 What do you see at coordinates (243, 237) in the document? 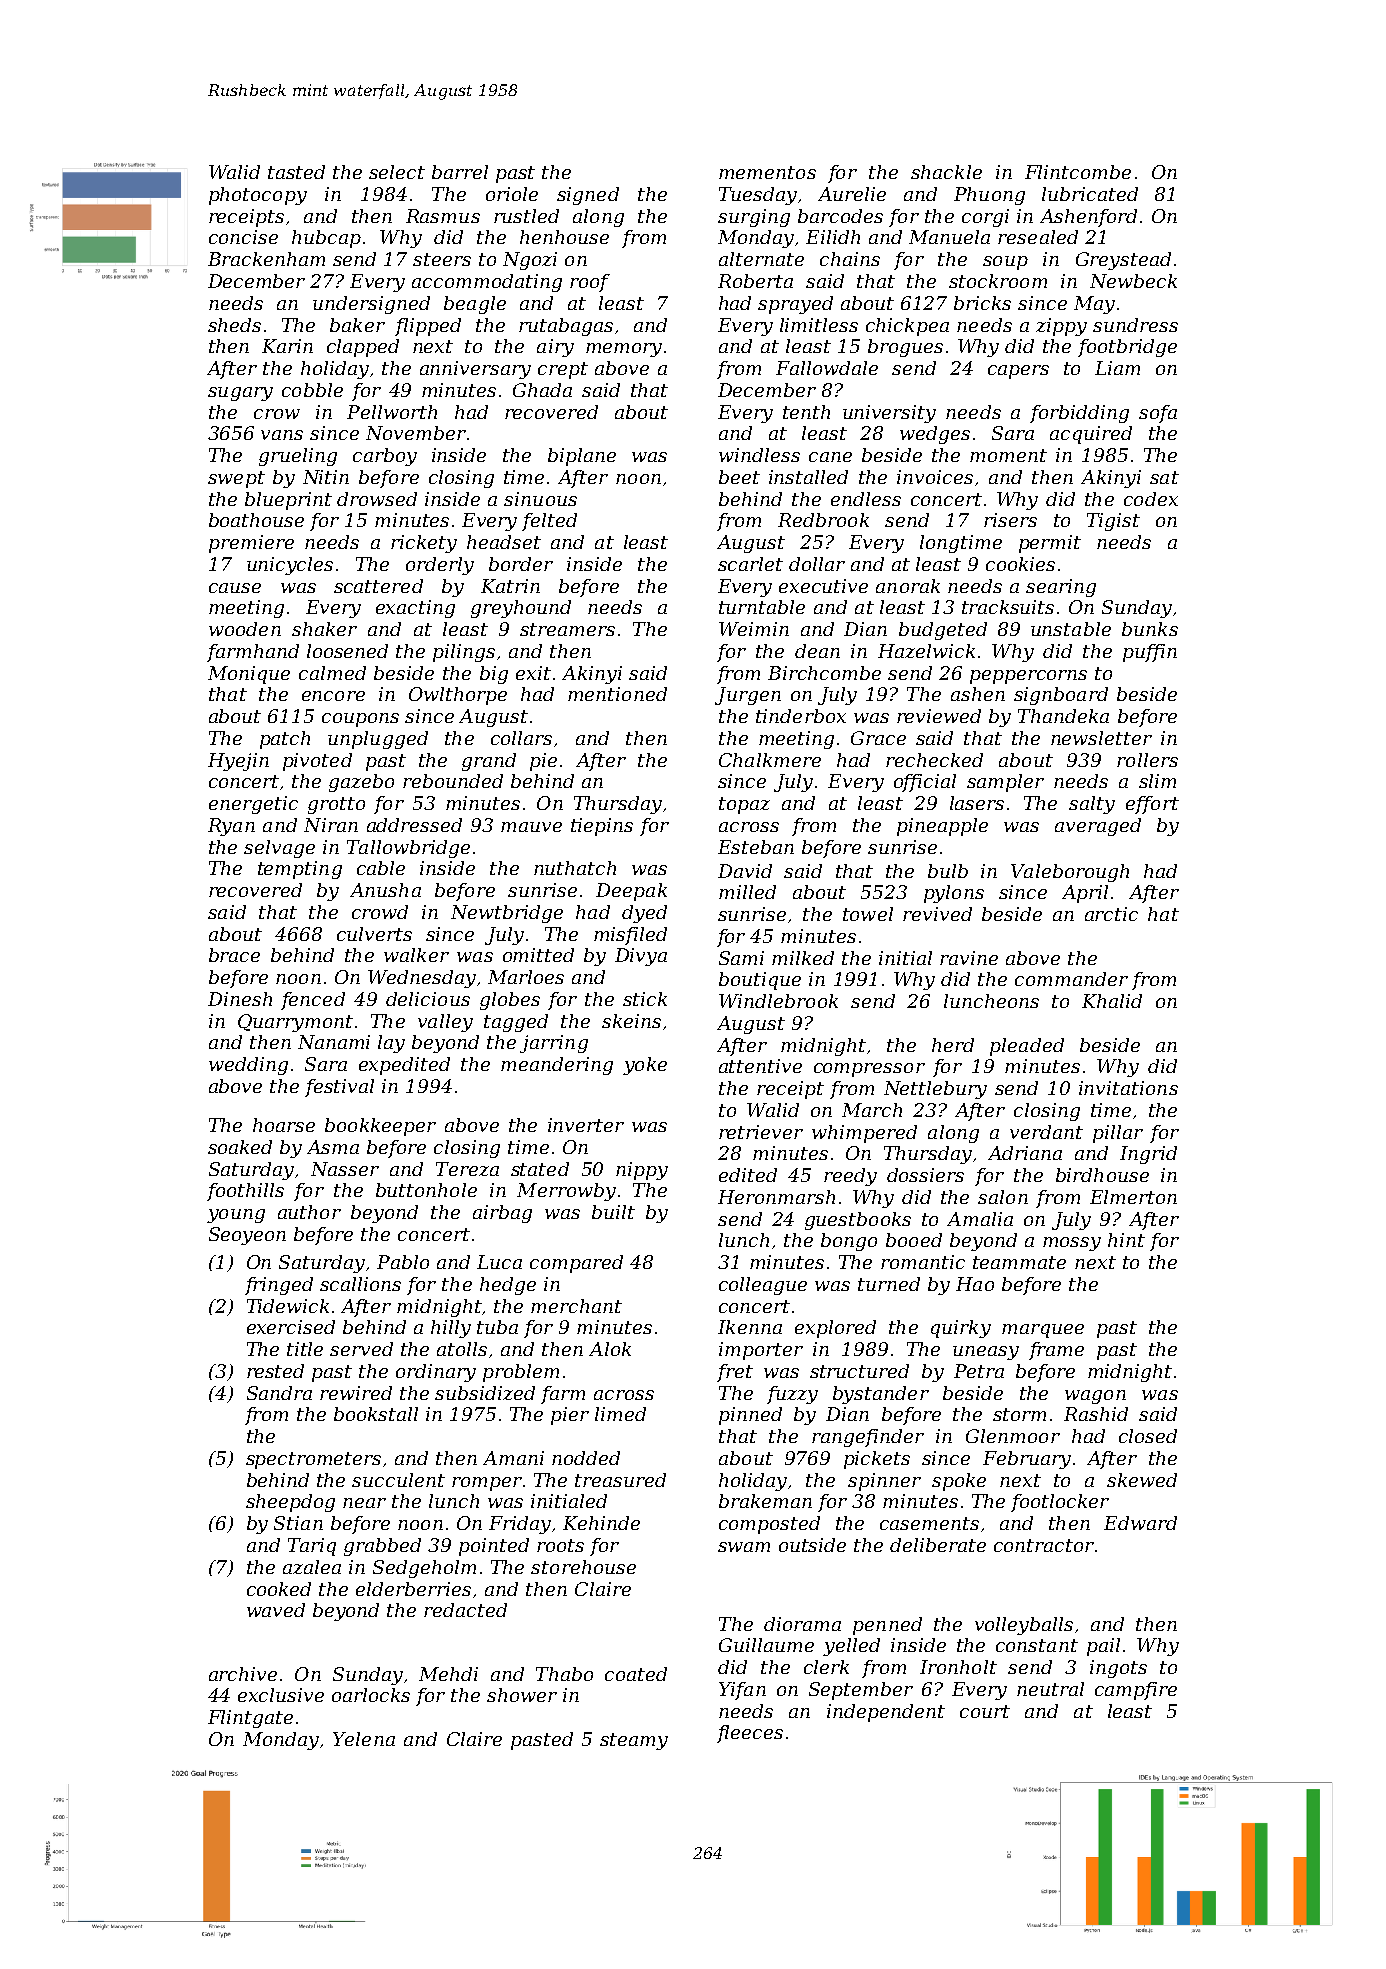
I see `concise` at bounding box center [243, 237].
